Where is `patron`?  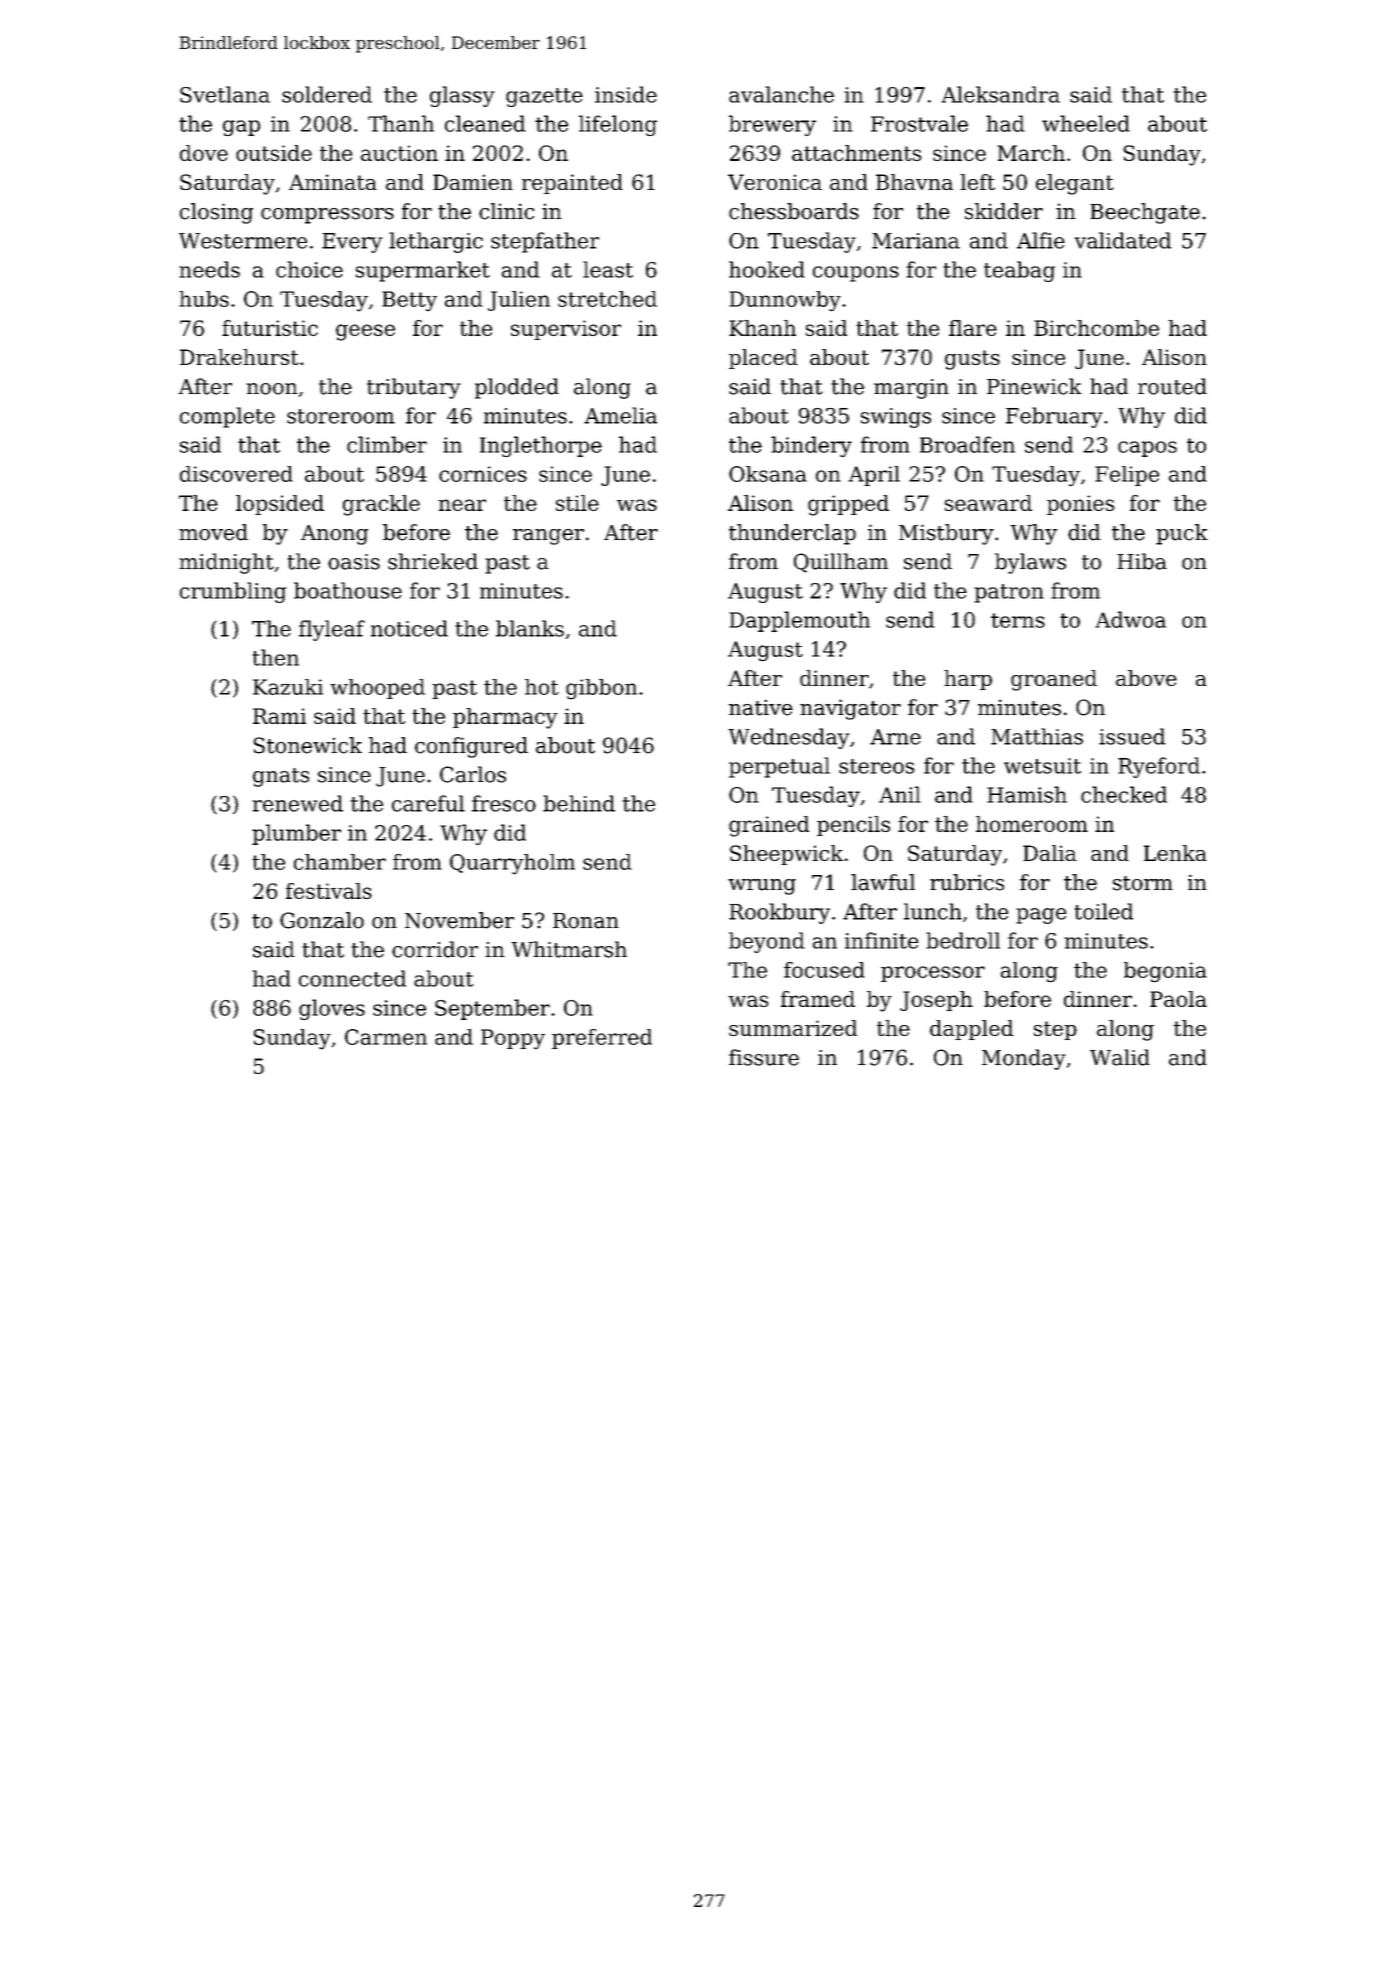
patron is located at coordinates (1009, 593).
